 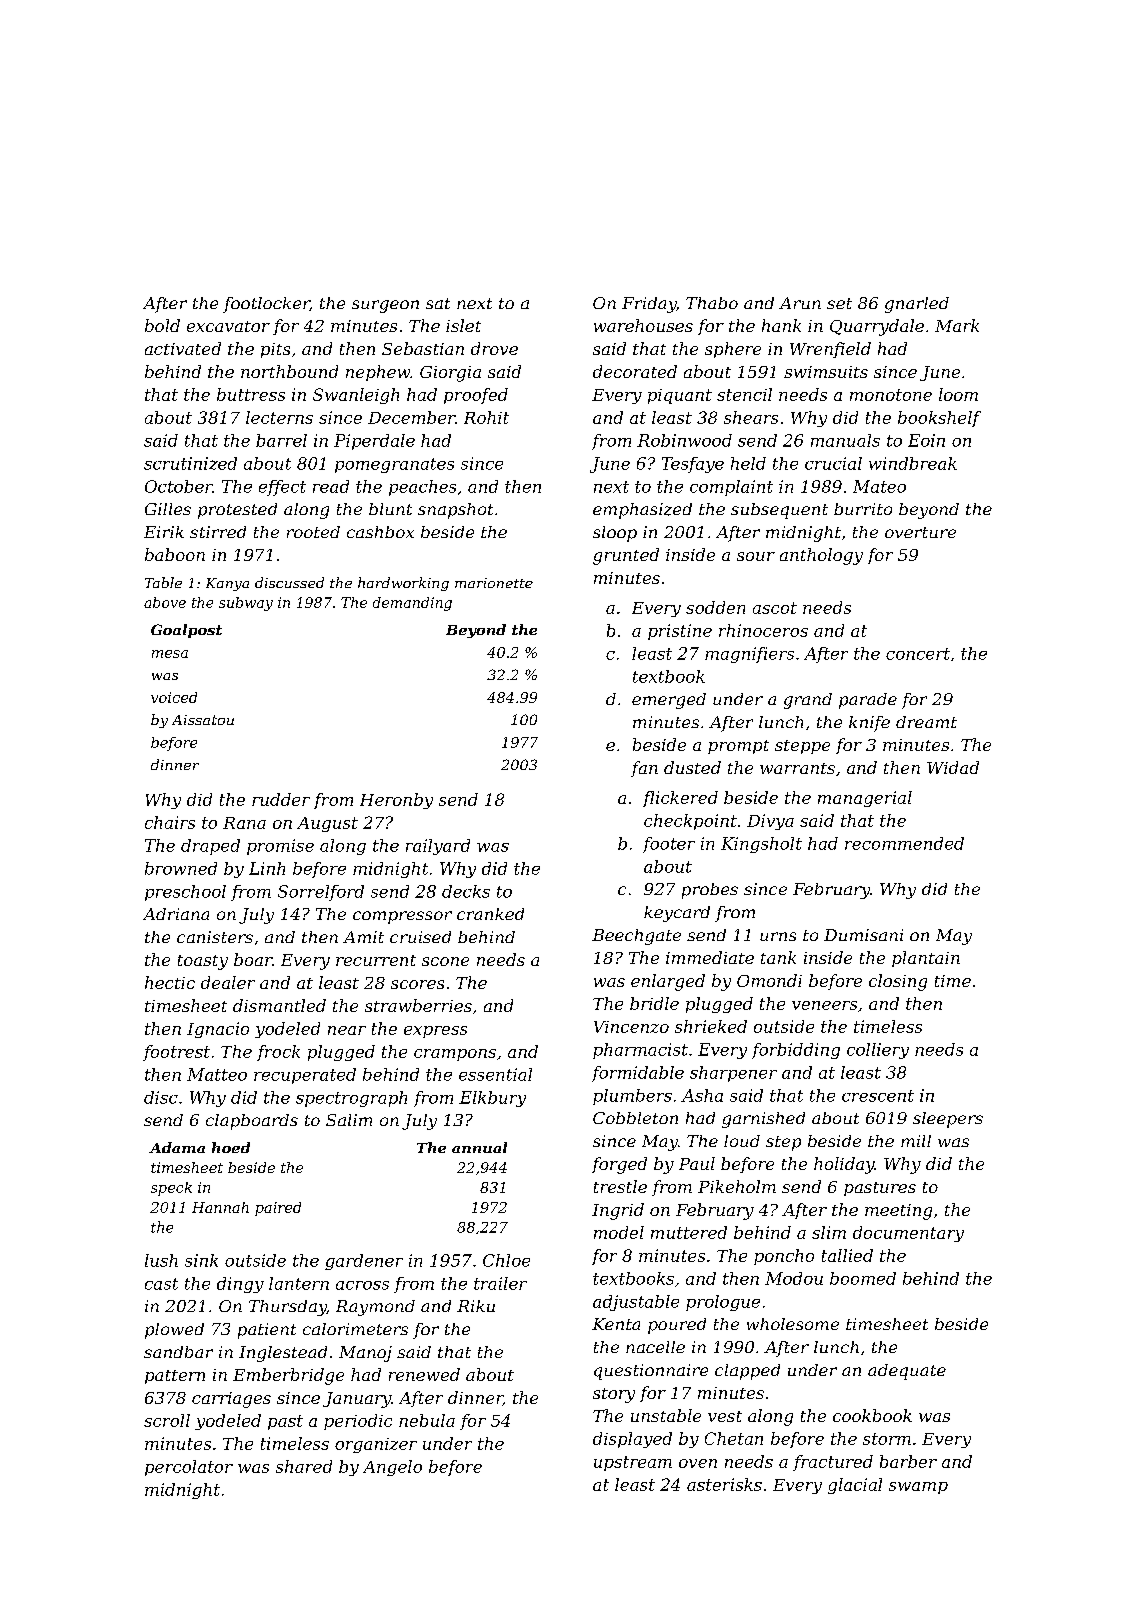 I want to click on plantain, so click(x=926, y=959).
